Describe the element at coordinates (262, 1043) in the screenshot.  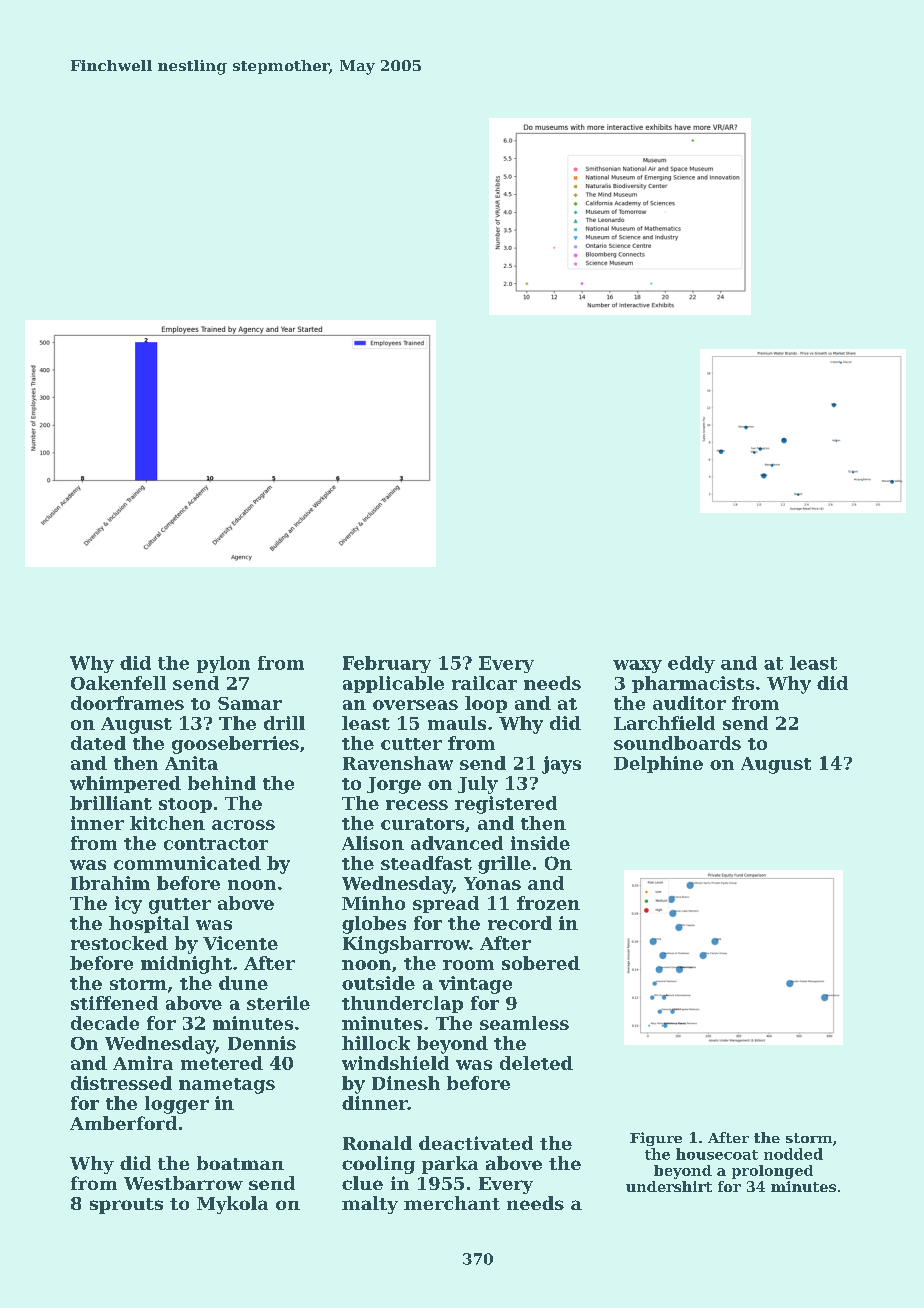
I see `Dennis` at that location.
